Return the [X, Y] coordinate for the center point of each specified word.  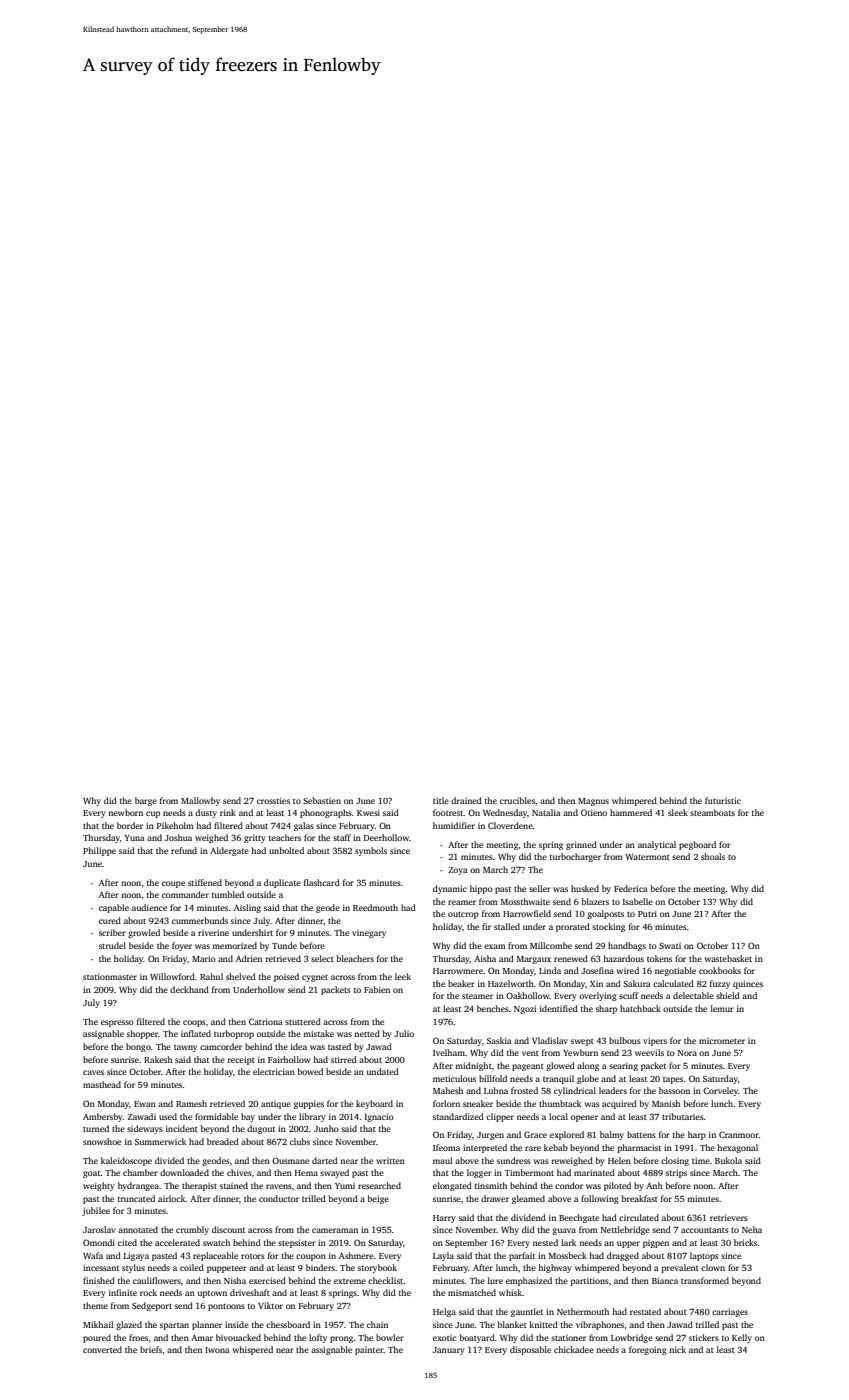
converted [102, 1349]
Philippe [99, 851]
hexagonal [737, 1148]
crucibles [517, 800]
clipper [500, 1117]
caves [93, 1072]
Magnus [593, 802]
